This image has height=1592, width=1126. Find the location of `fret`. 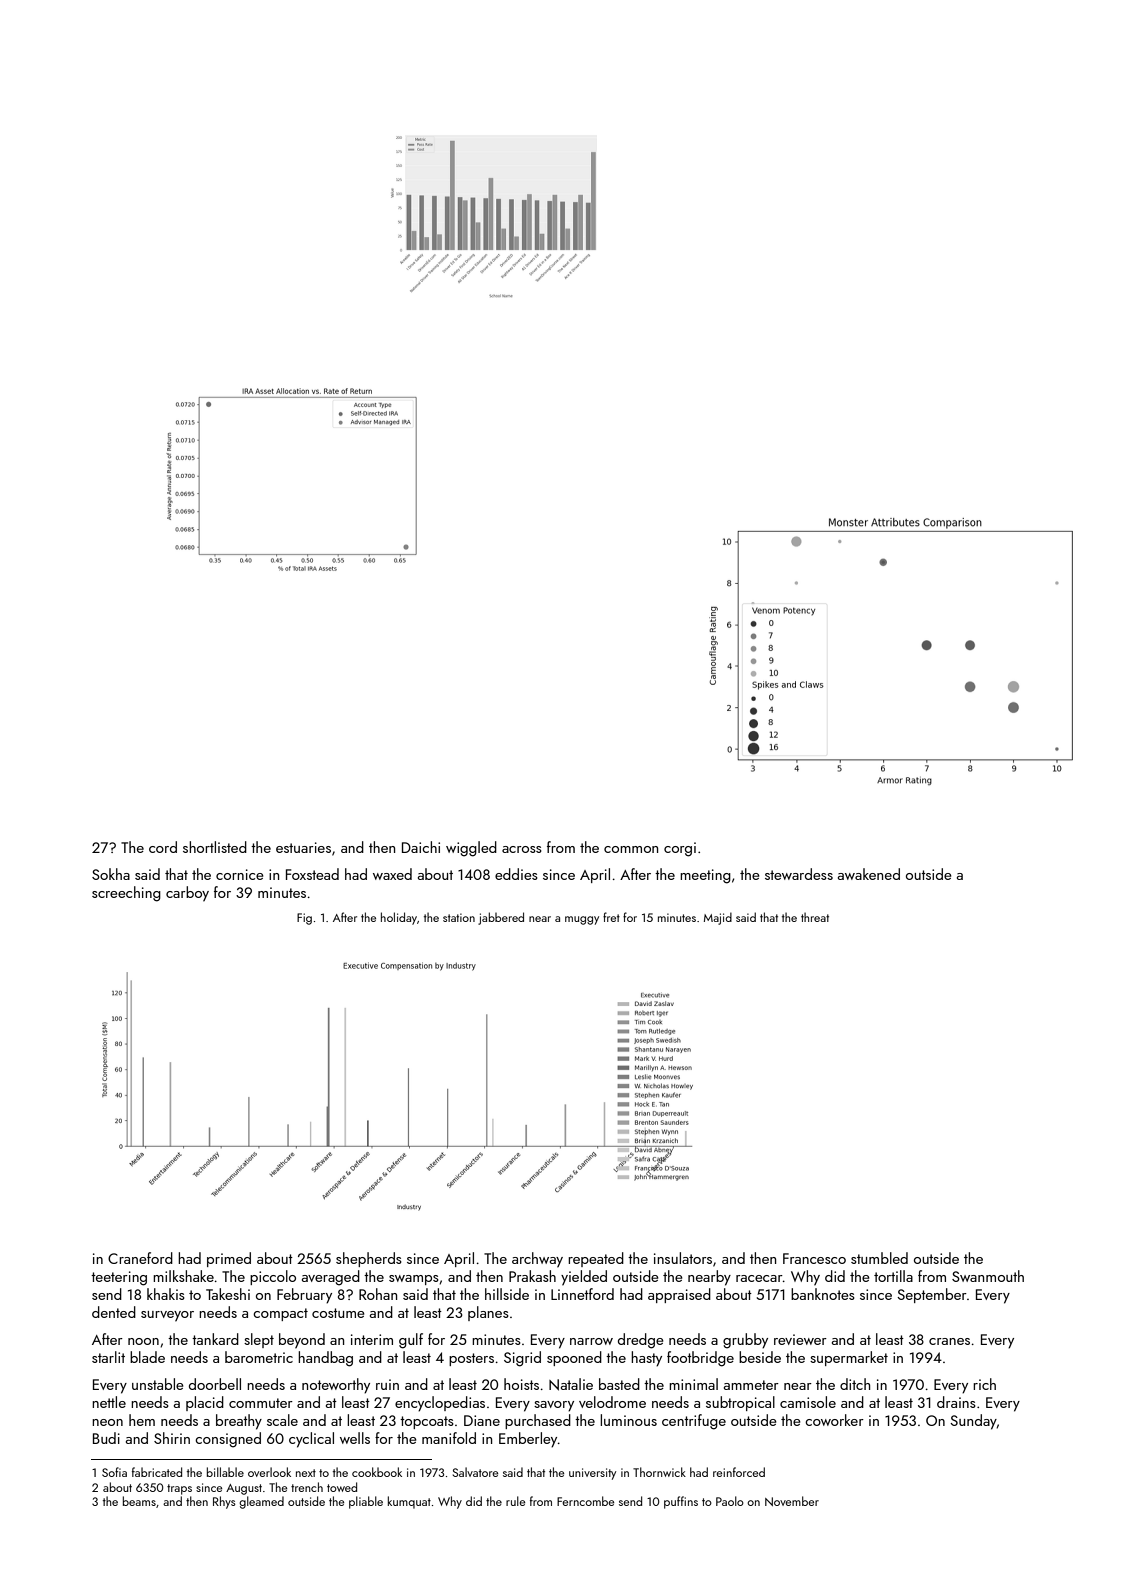

fret is located at coordinates (611, 917).
